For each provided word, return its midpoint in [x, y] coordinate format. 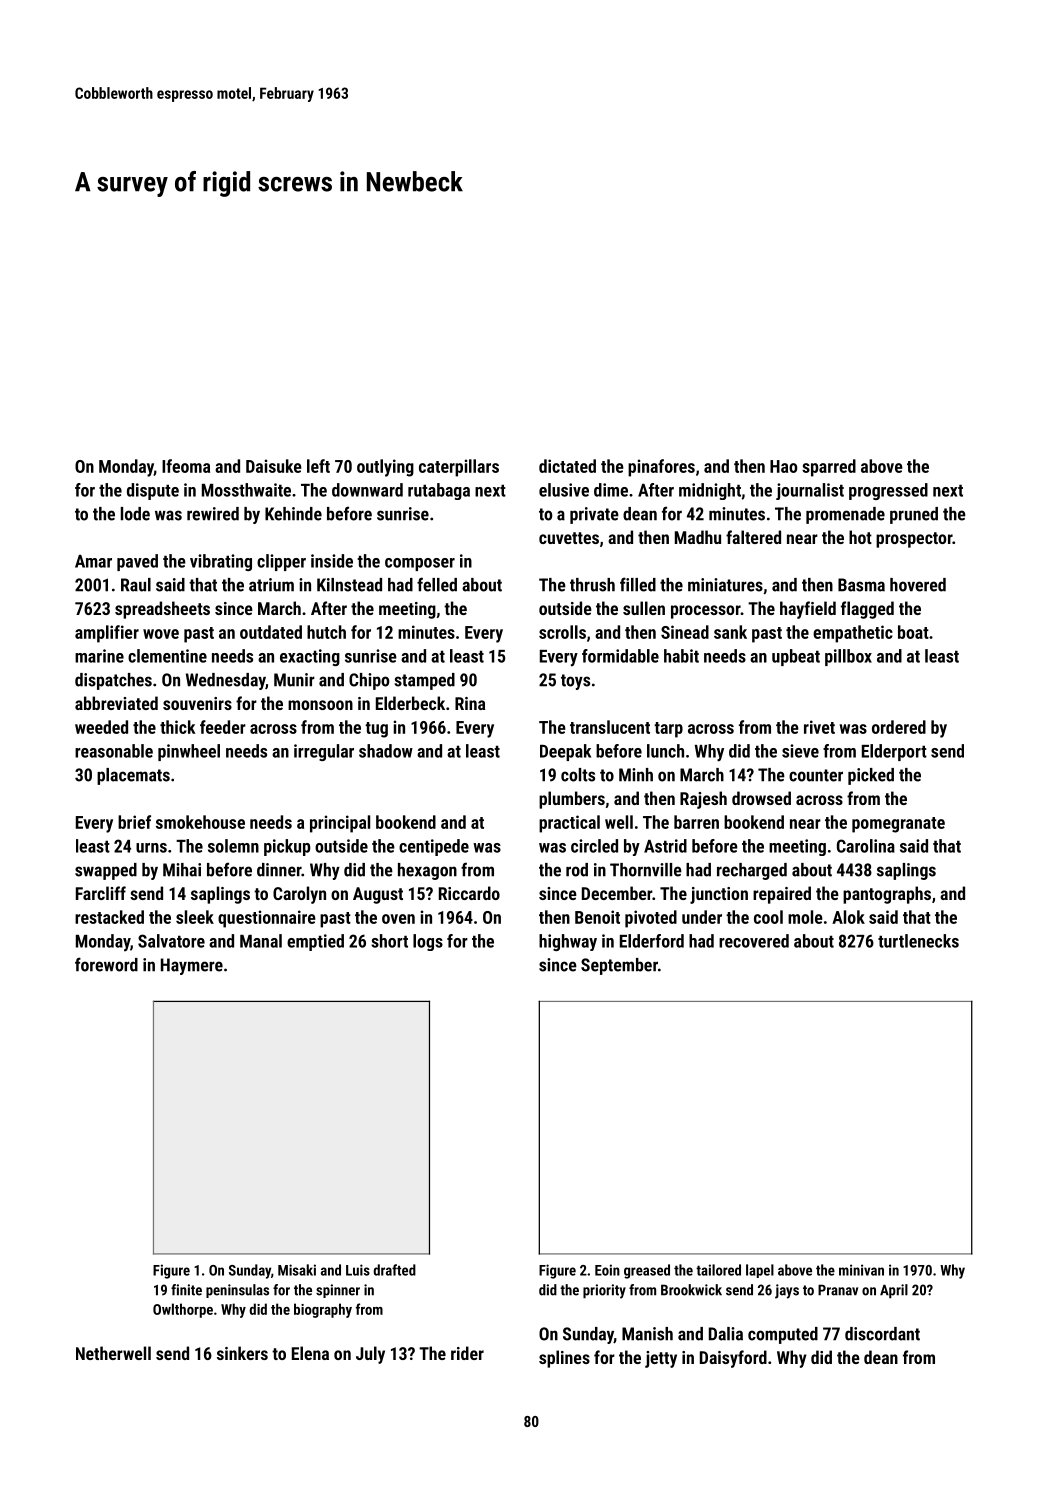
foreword [106, 964]
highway [568, 942]
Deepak [565, 752]
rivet [819, 727]
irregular [324, 752]
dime [611, 490]
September [619, 966]
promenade [845, 515]
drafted [394, 1270]
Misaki [297, 1270]
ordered [899, 727]
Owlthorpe [183, 1310]
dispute [153, 491]
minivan [861, 1270]
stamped [424, 681]
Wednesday [225, 681]
